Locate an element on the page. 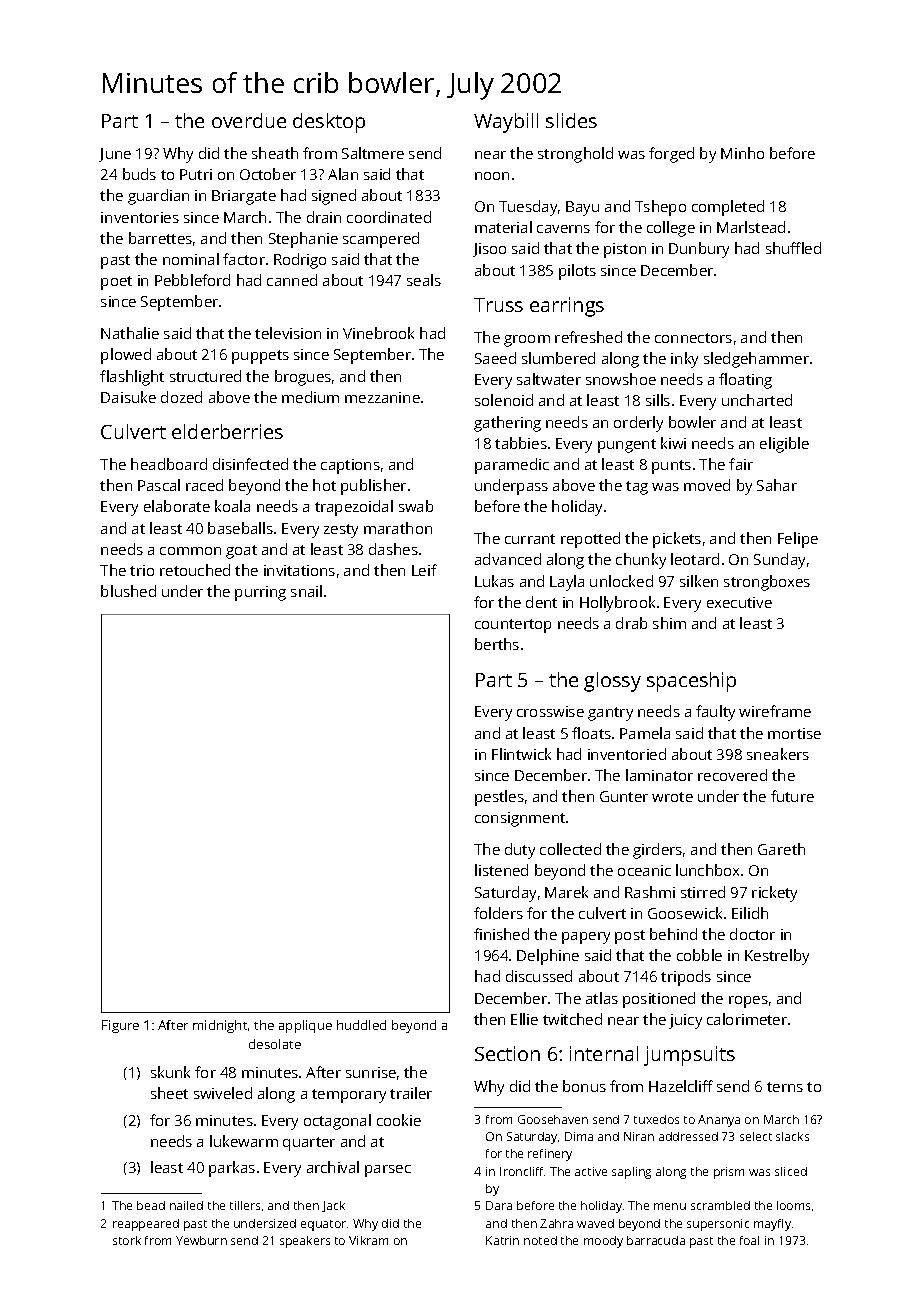 The image size is (924, 1308). overdue is located at coordinates (249, 120).
